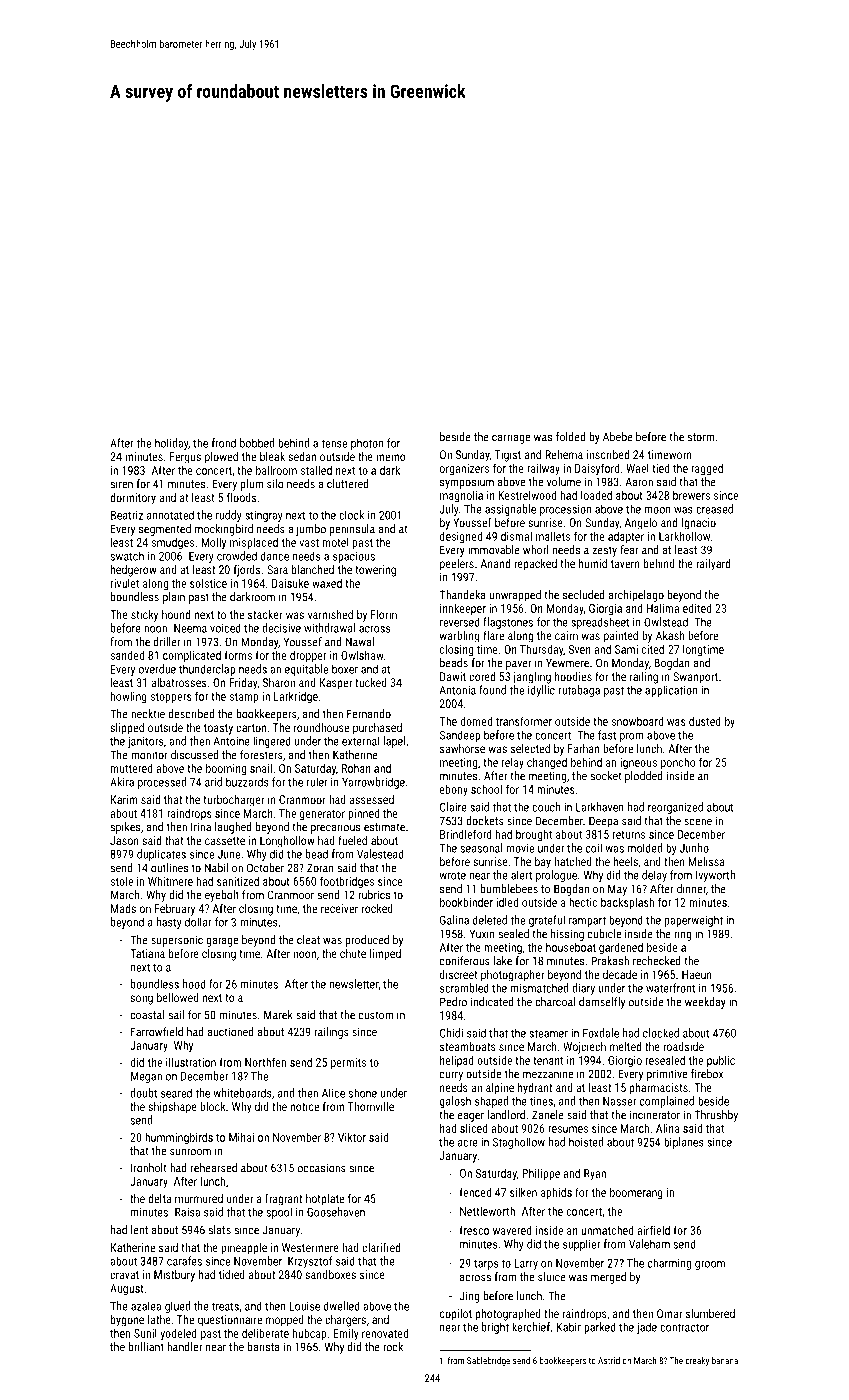  Describe the element at coordinates (122, 782) in the document. I see `Akira` at that location.
